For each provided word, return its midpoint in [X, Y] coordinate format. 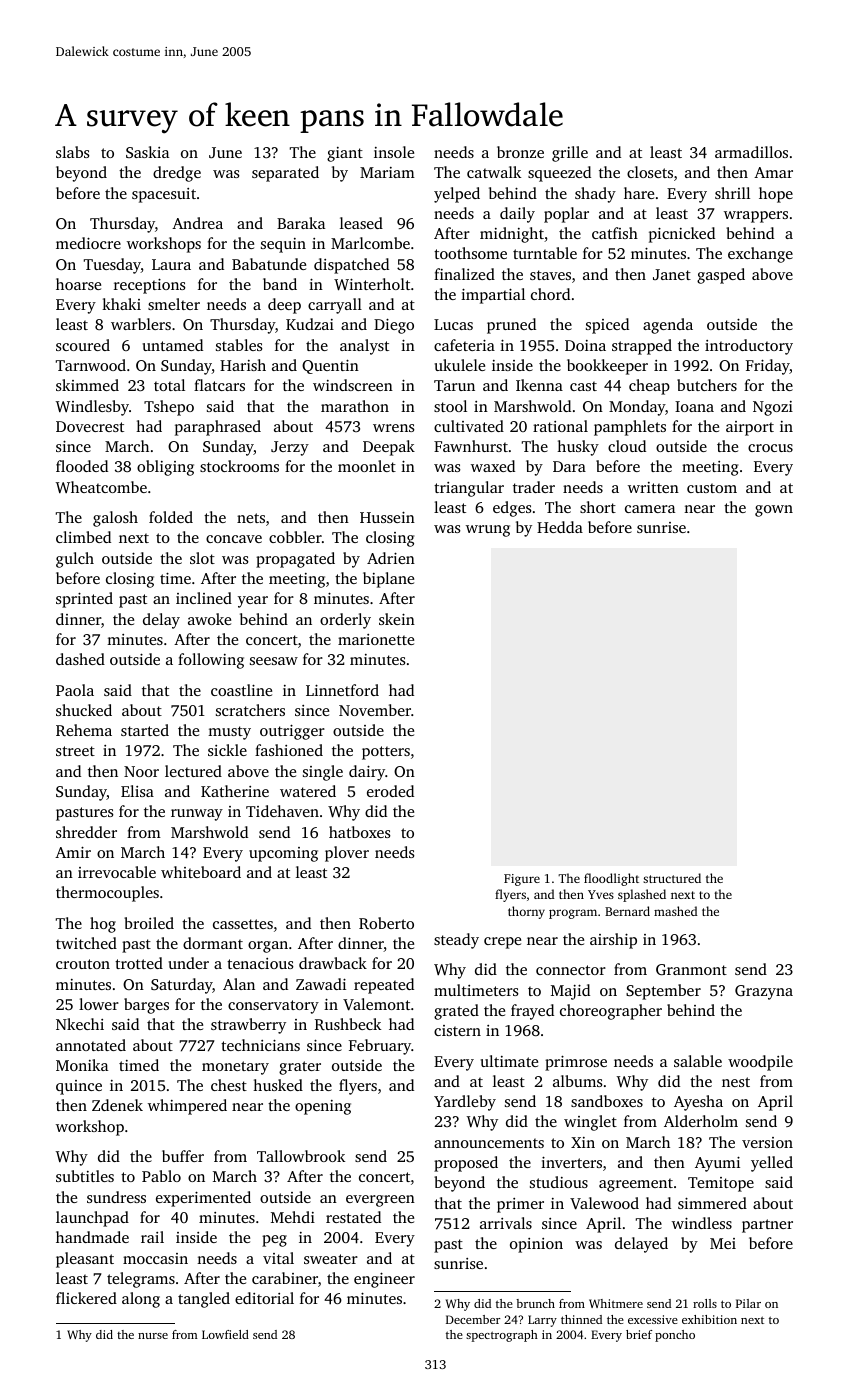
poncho [675, 1336]
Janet [672, 274]
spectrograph [502, 1336]
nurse [153, 1336]
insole [394, 152]
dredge [177, 174]
